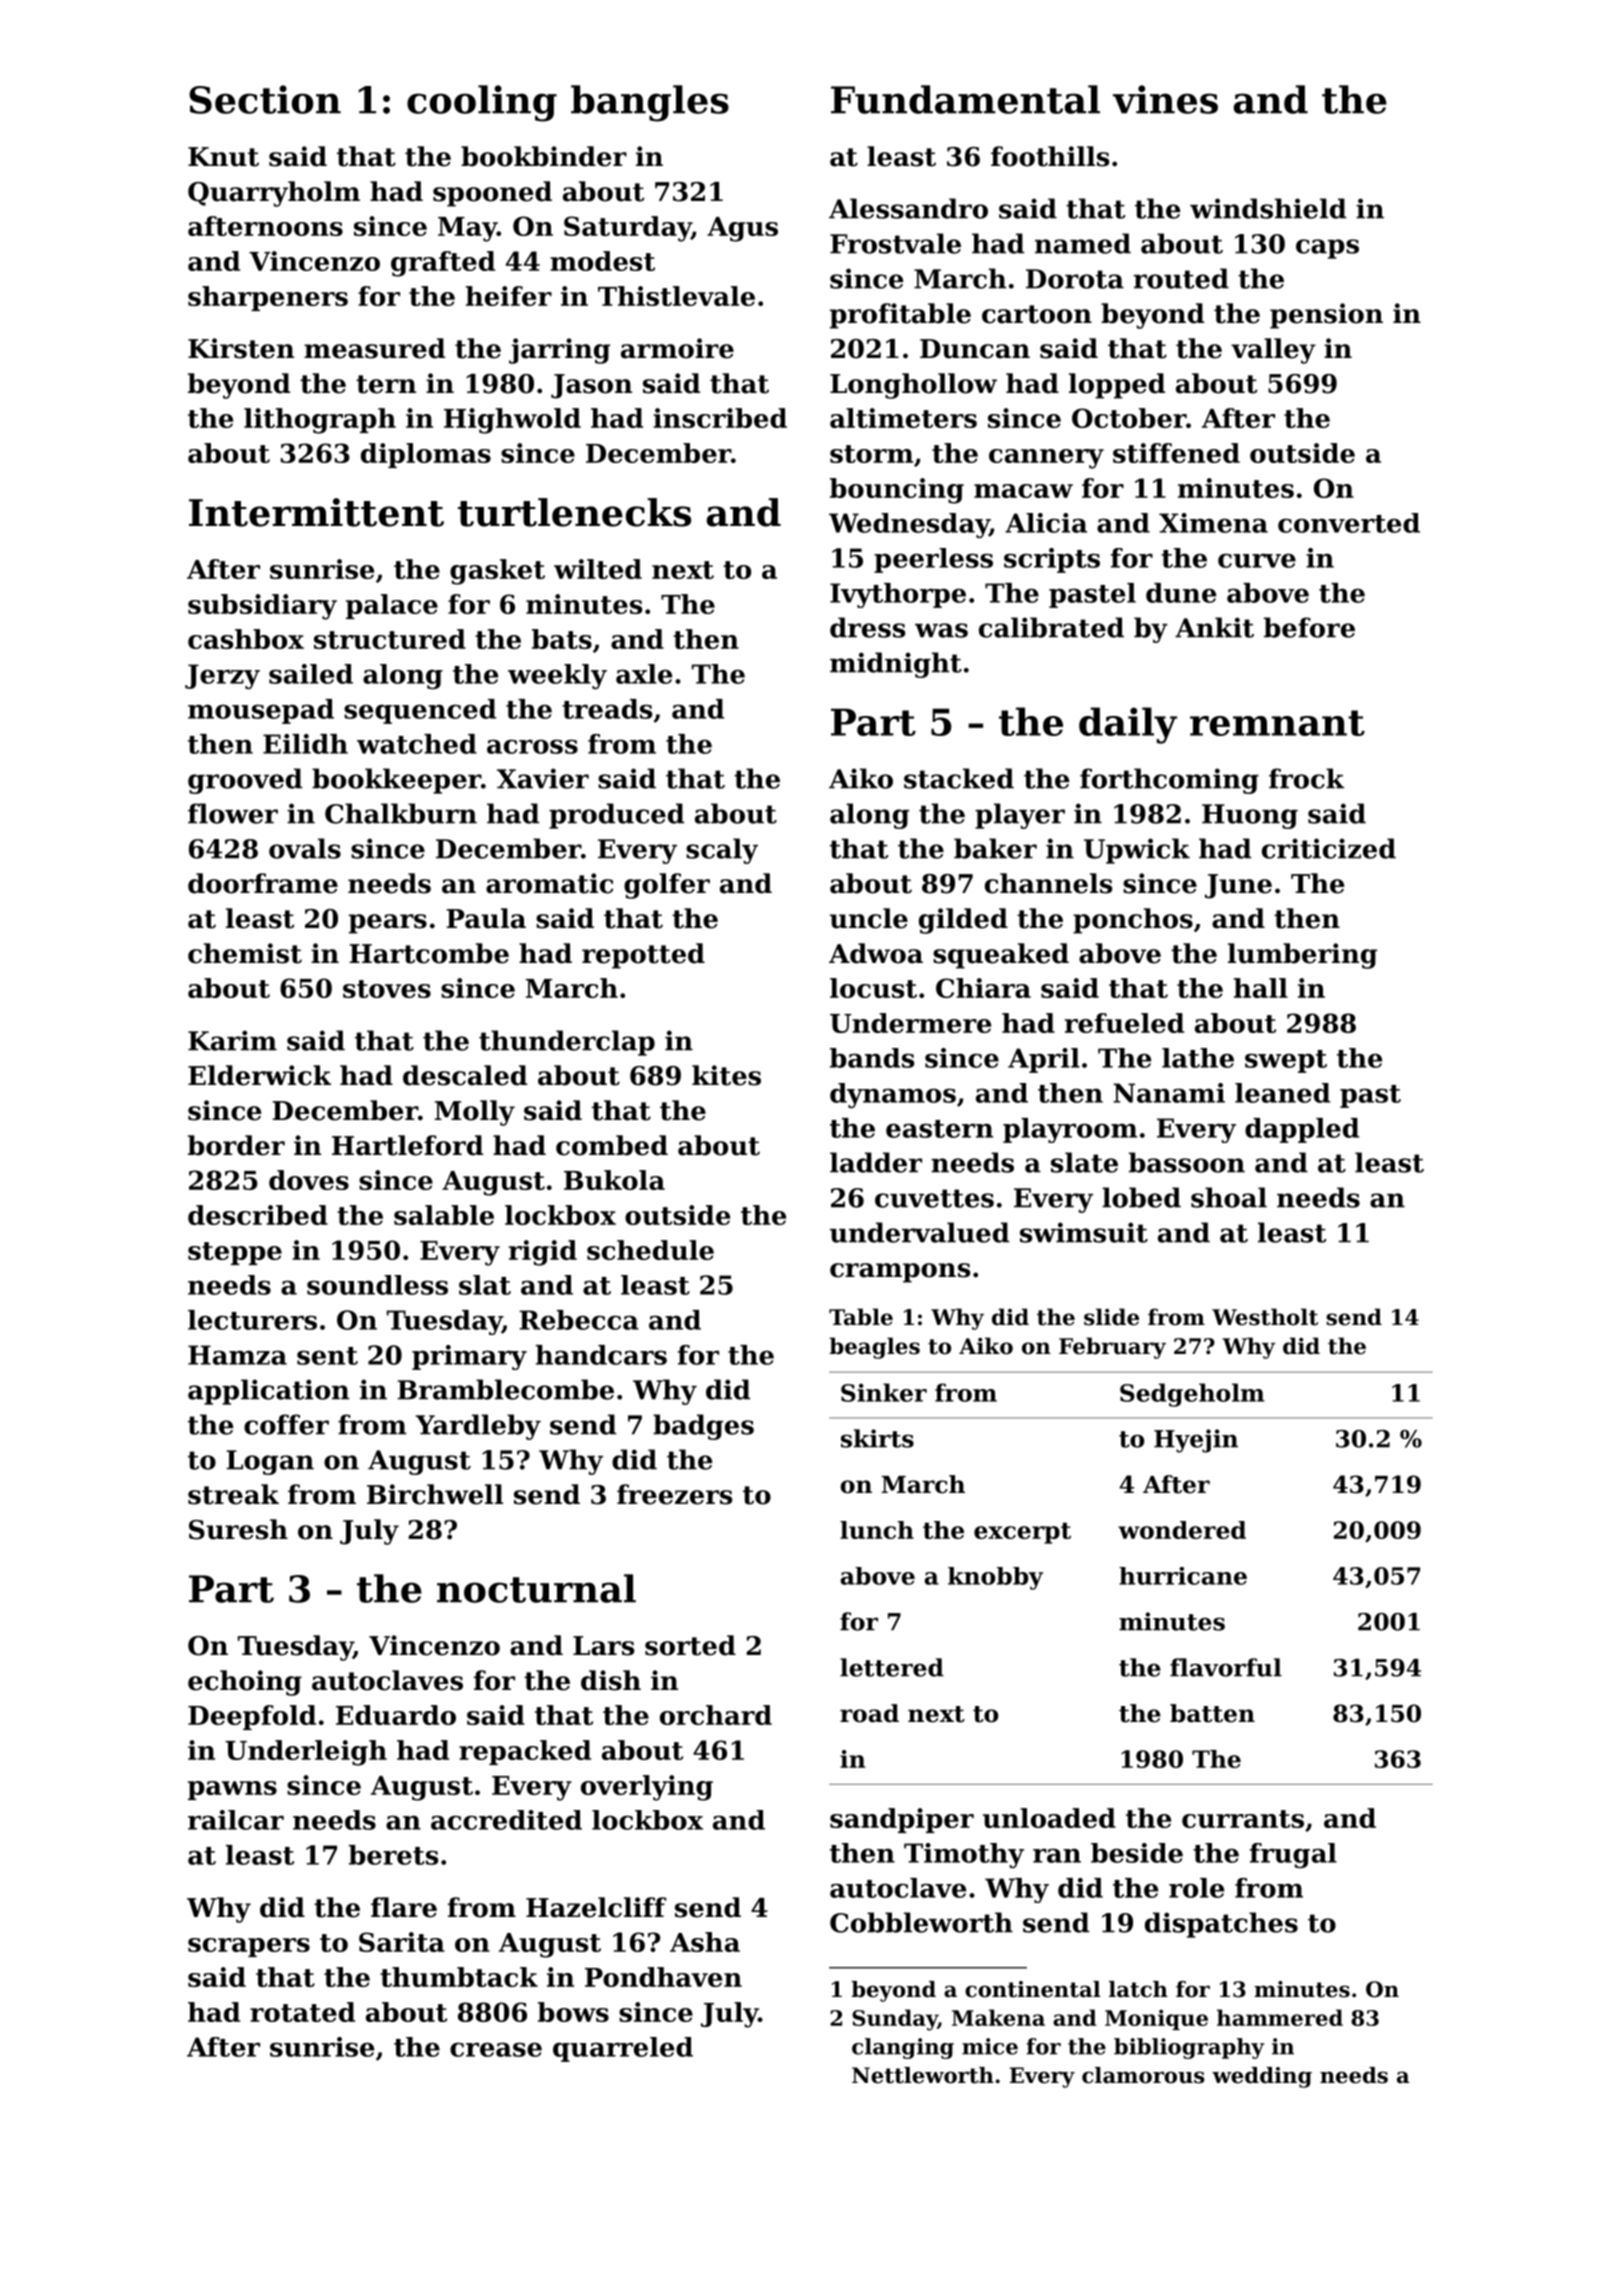  What do you see at coordinates (1273, 351) in the document?
I see `valley` at bounding box center [1273, 351].
